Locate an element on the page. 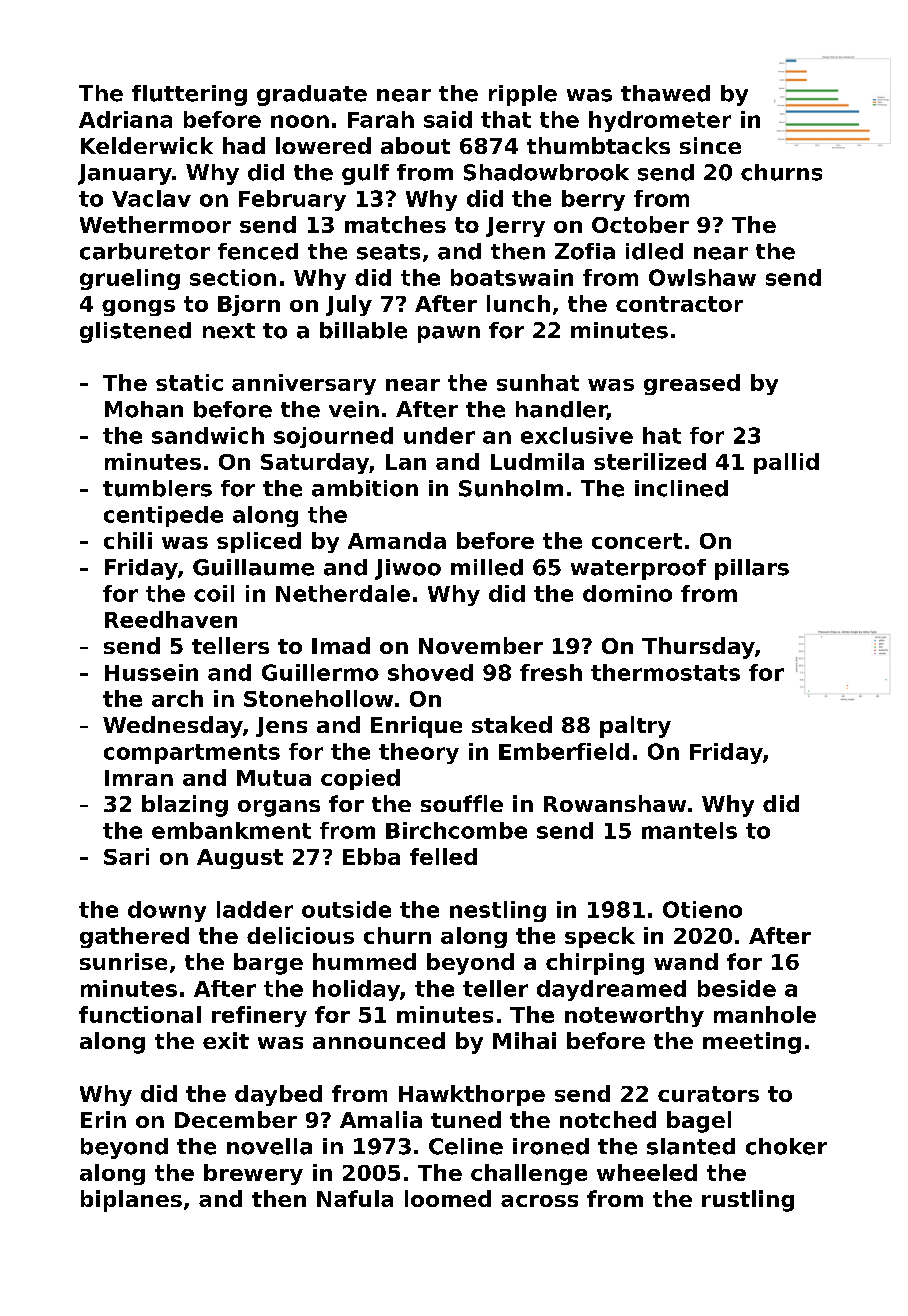 The height and width of the image is (1316, 908). thermostats is located at coordinates (665, 672).
